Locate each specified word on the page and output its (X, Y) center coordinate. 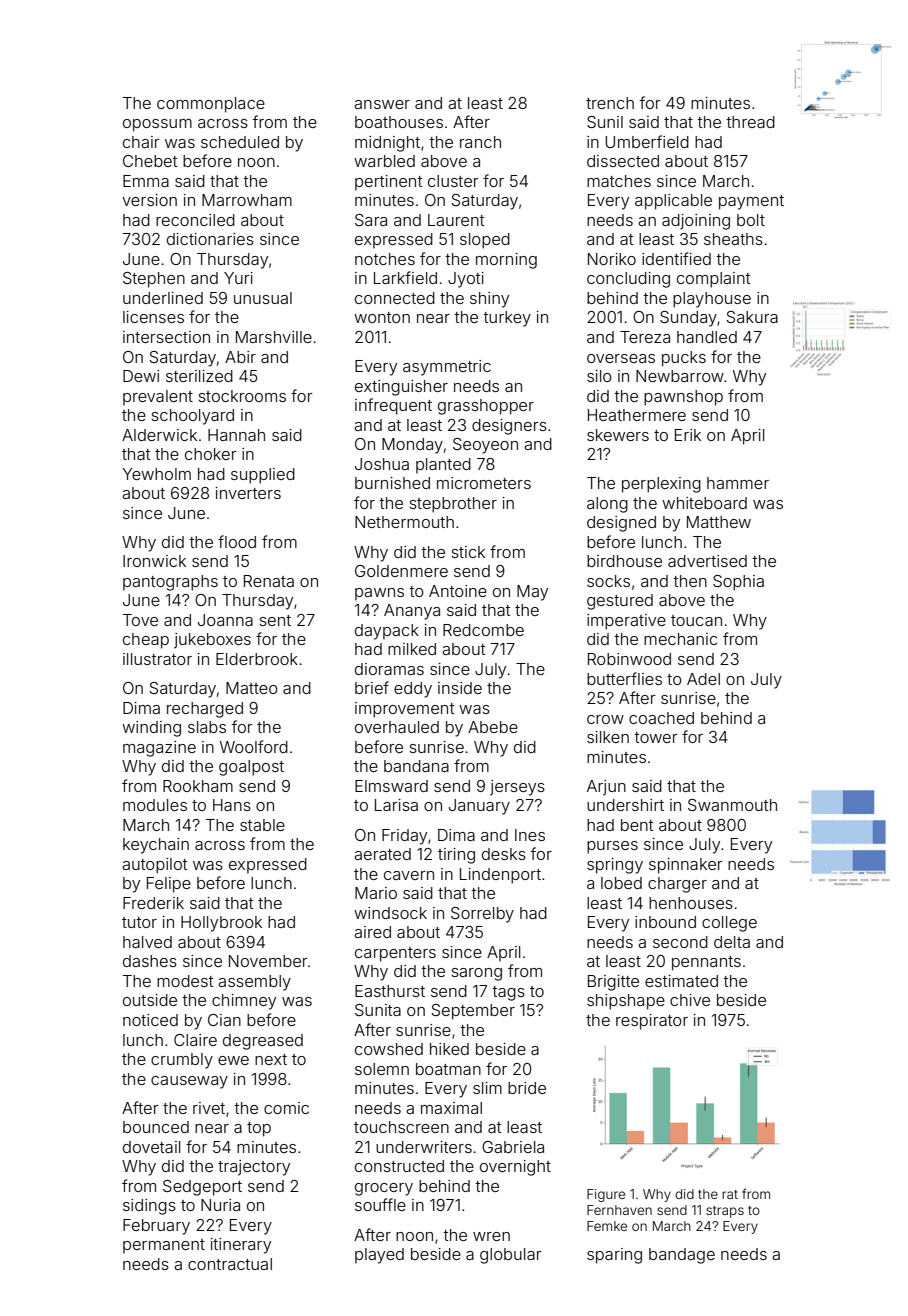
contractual (230, 1264)
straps (725, 1212)
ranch (480, 142)
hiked (449, 1049)
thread (750, 122)
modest (185, 981)
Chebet (150, 161)
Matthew (719, 522)
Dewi (141, 376)
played (379, 1256)
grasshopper (486, 407)
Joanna (225, 620)
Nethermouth (404, 522)
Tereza (645, 337)
